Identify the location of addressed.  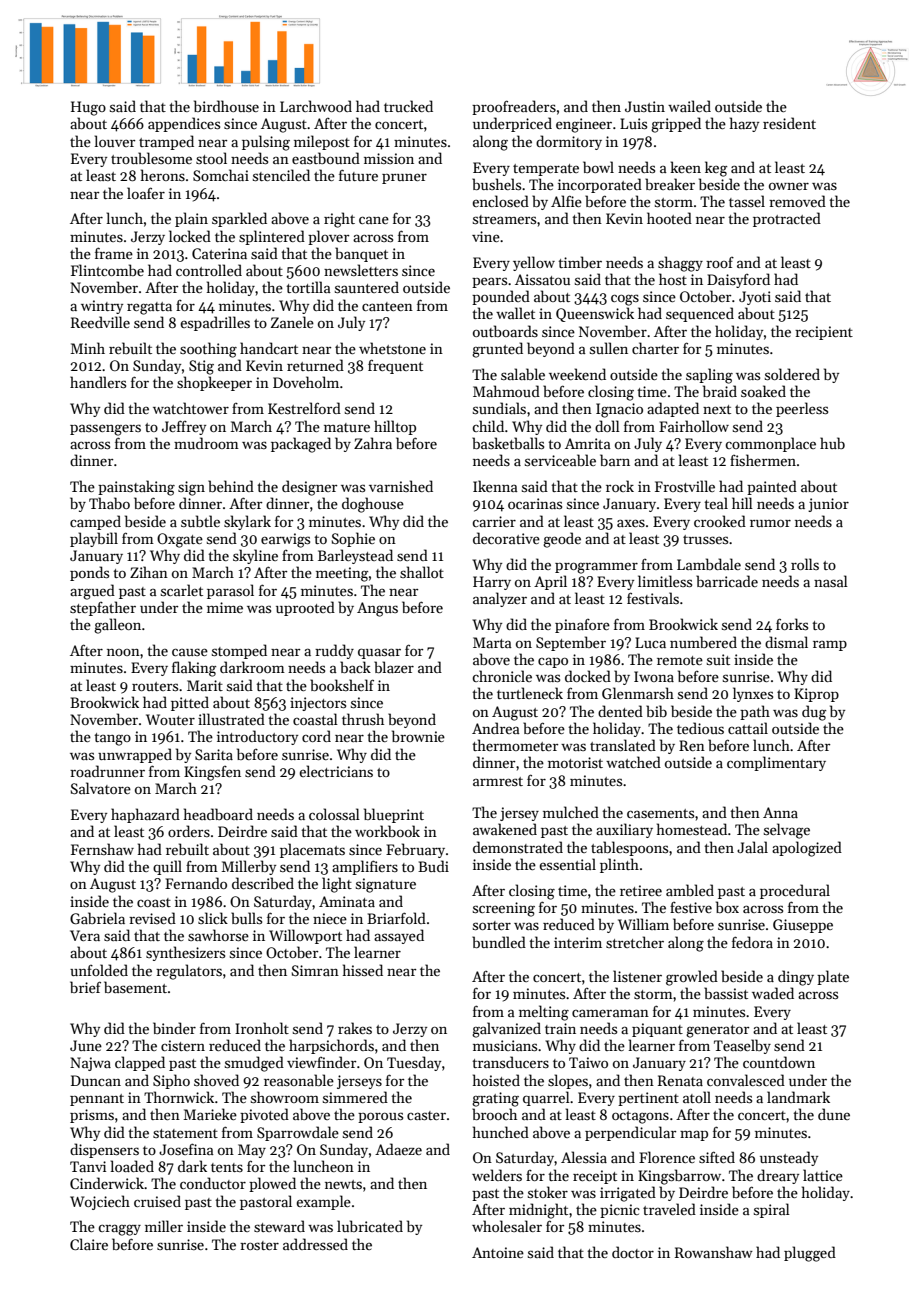
(315, 1244).
